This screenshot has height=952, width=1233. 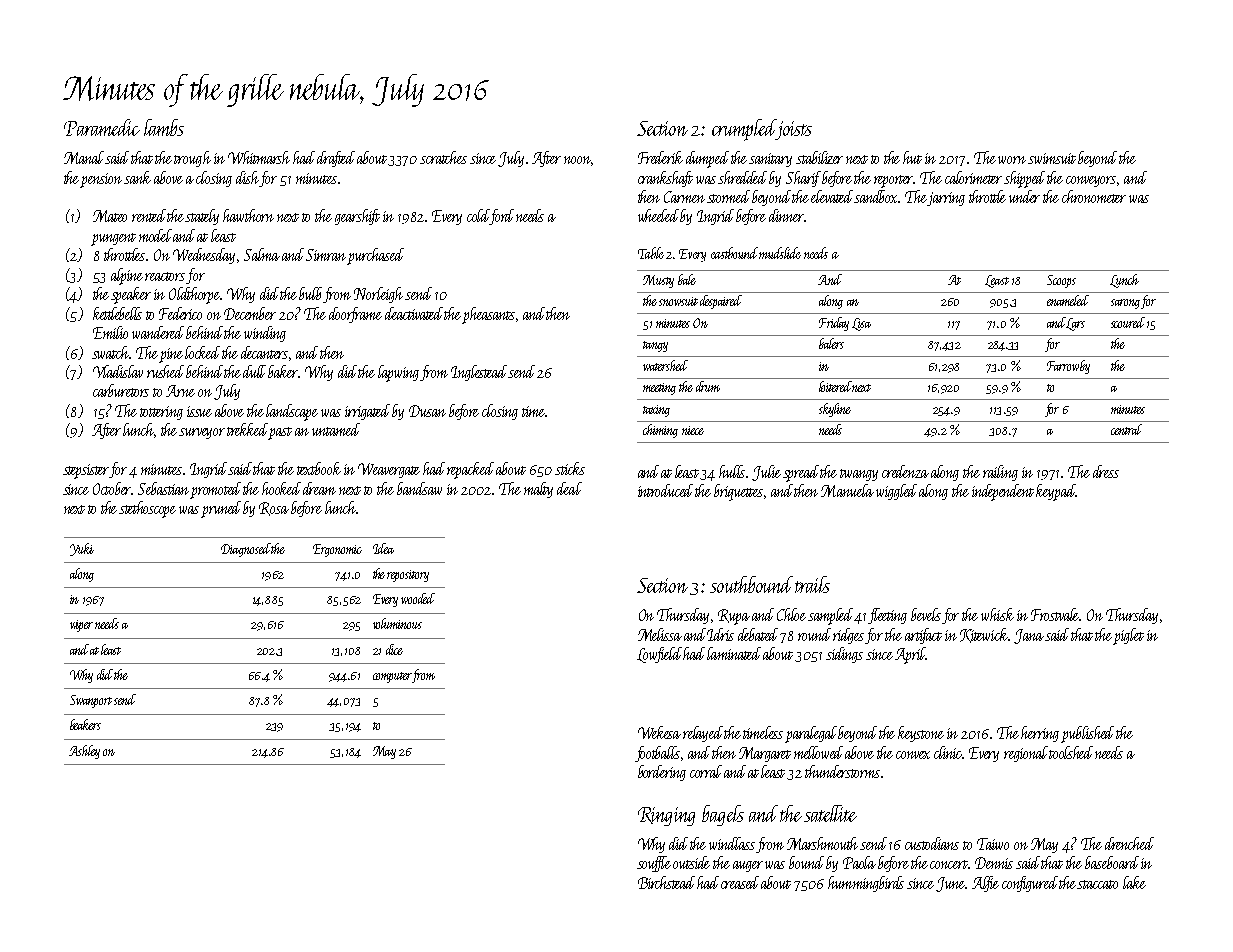 What do you see at coordinates (654, 864) in the screenshot?
I see `souffle` at bounding box center [654, 864].
